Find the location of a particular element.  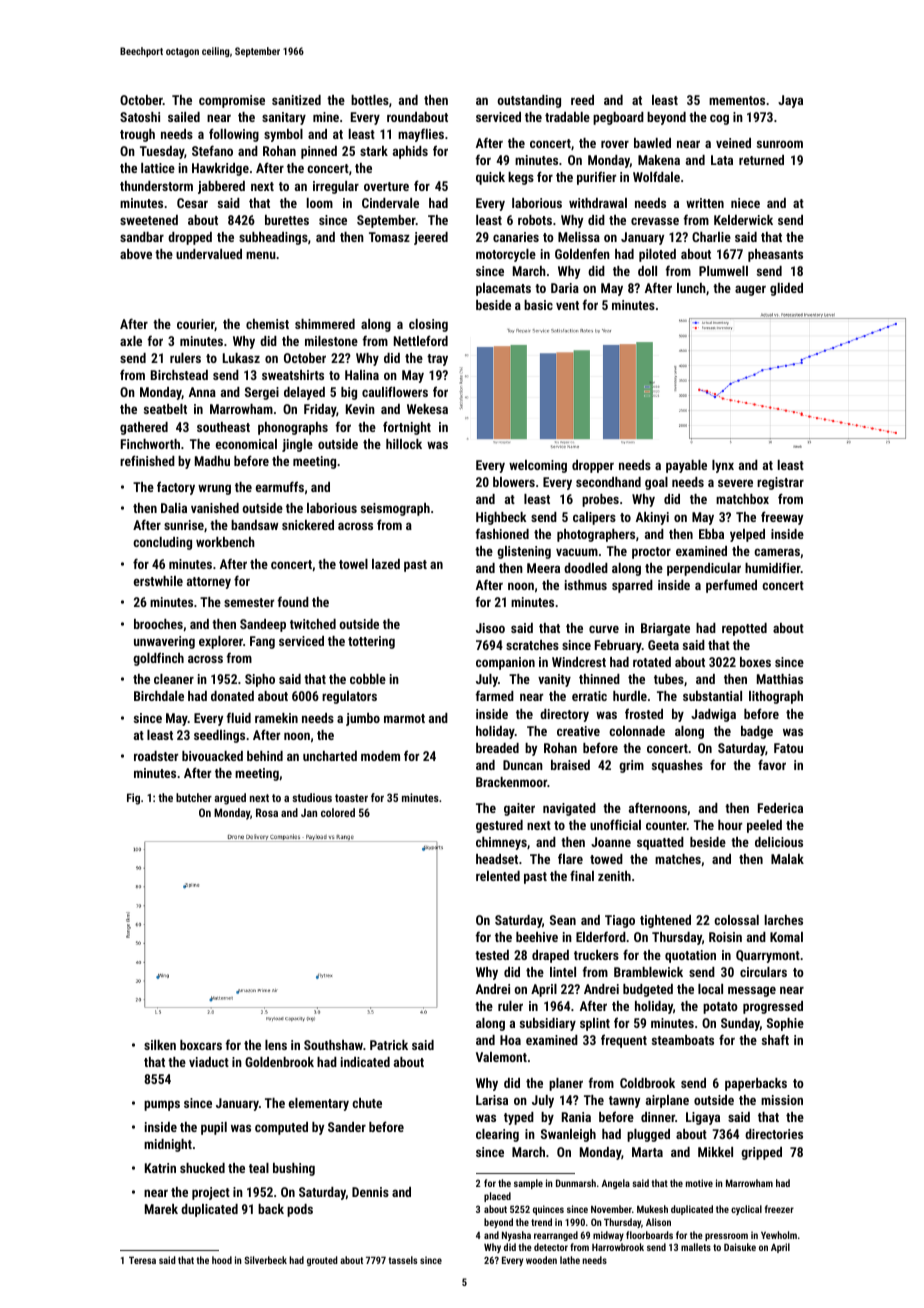

Silverbeck is located at coordinates (265, 1260).
